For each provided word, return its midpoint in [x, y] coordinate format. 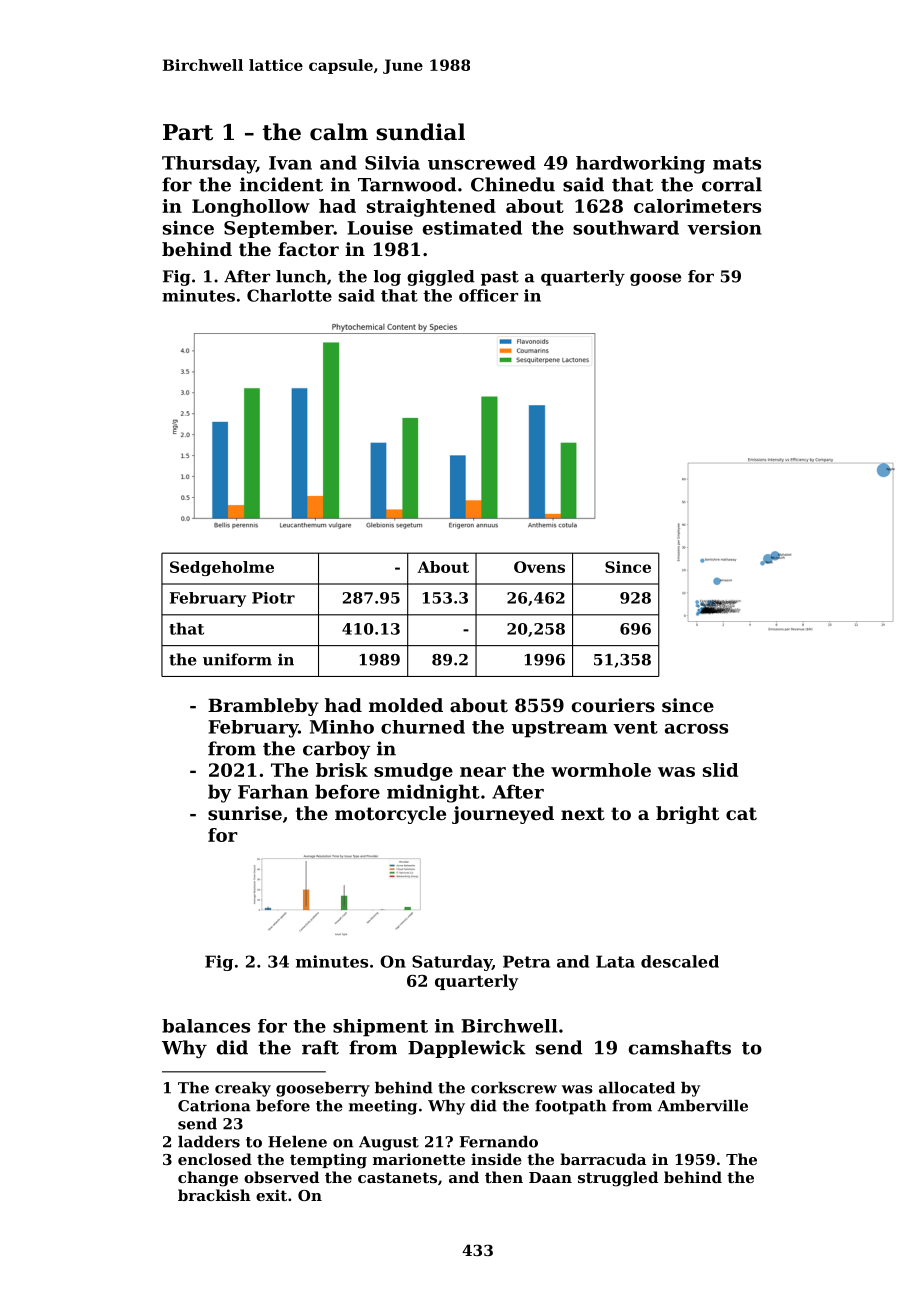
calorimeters [697, 206]
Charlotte [289, 295]
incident [281, 184]
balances [206, 1026]
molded [406, 705]
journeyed [503, 815]
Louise [380, 227]
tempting [328, 1161]
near [483, 772]
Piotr [273, 598]
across [696, 729]
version [724, 228]
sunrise [245, 813]
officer [488, 295]
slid [720, 770]
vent [635, 727]
